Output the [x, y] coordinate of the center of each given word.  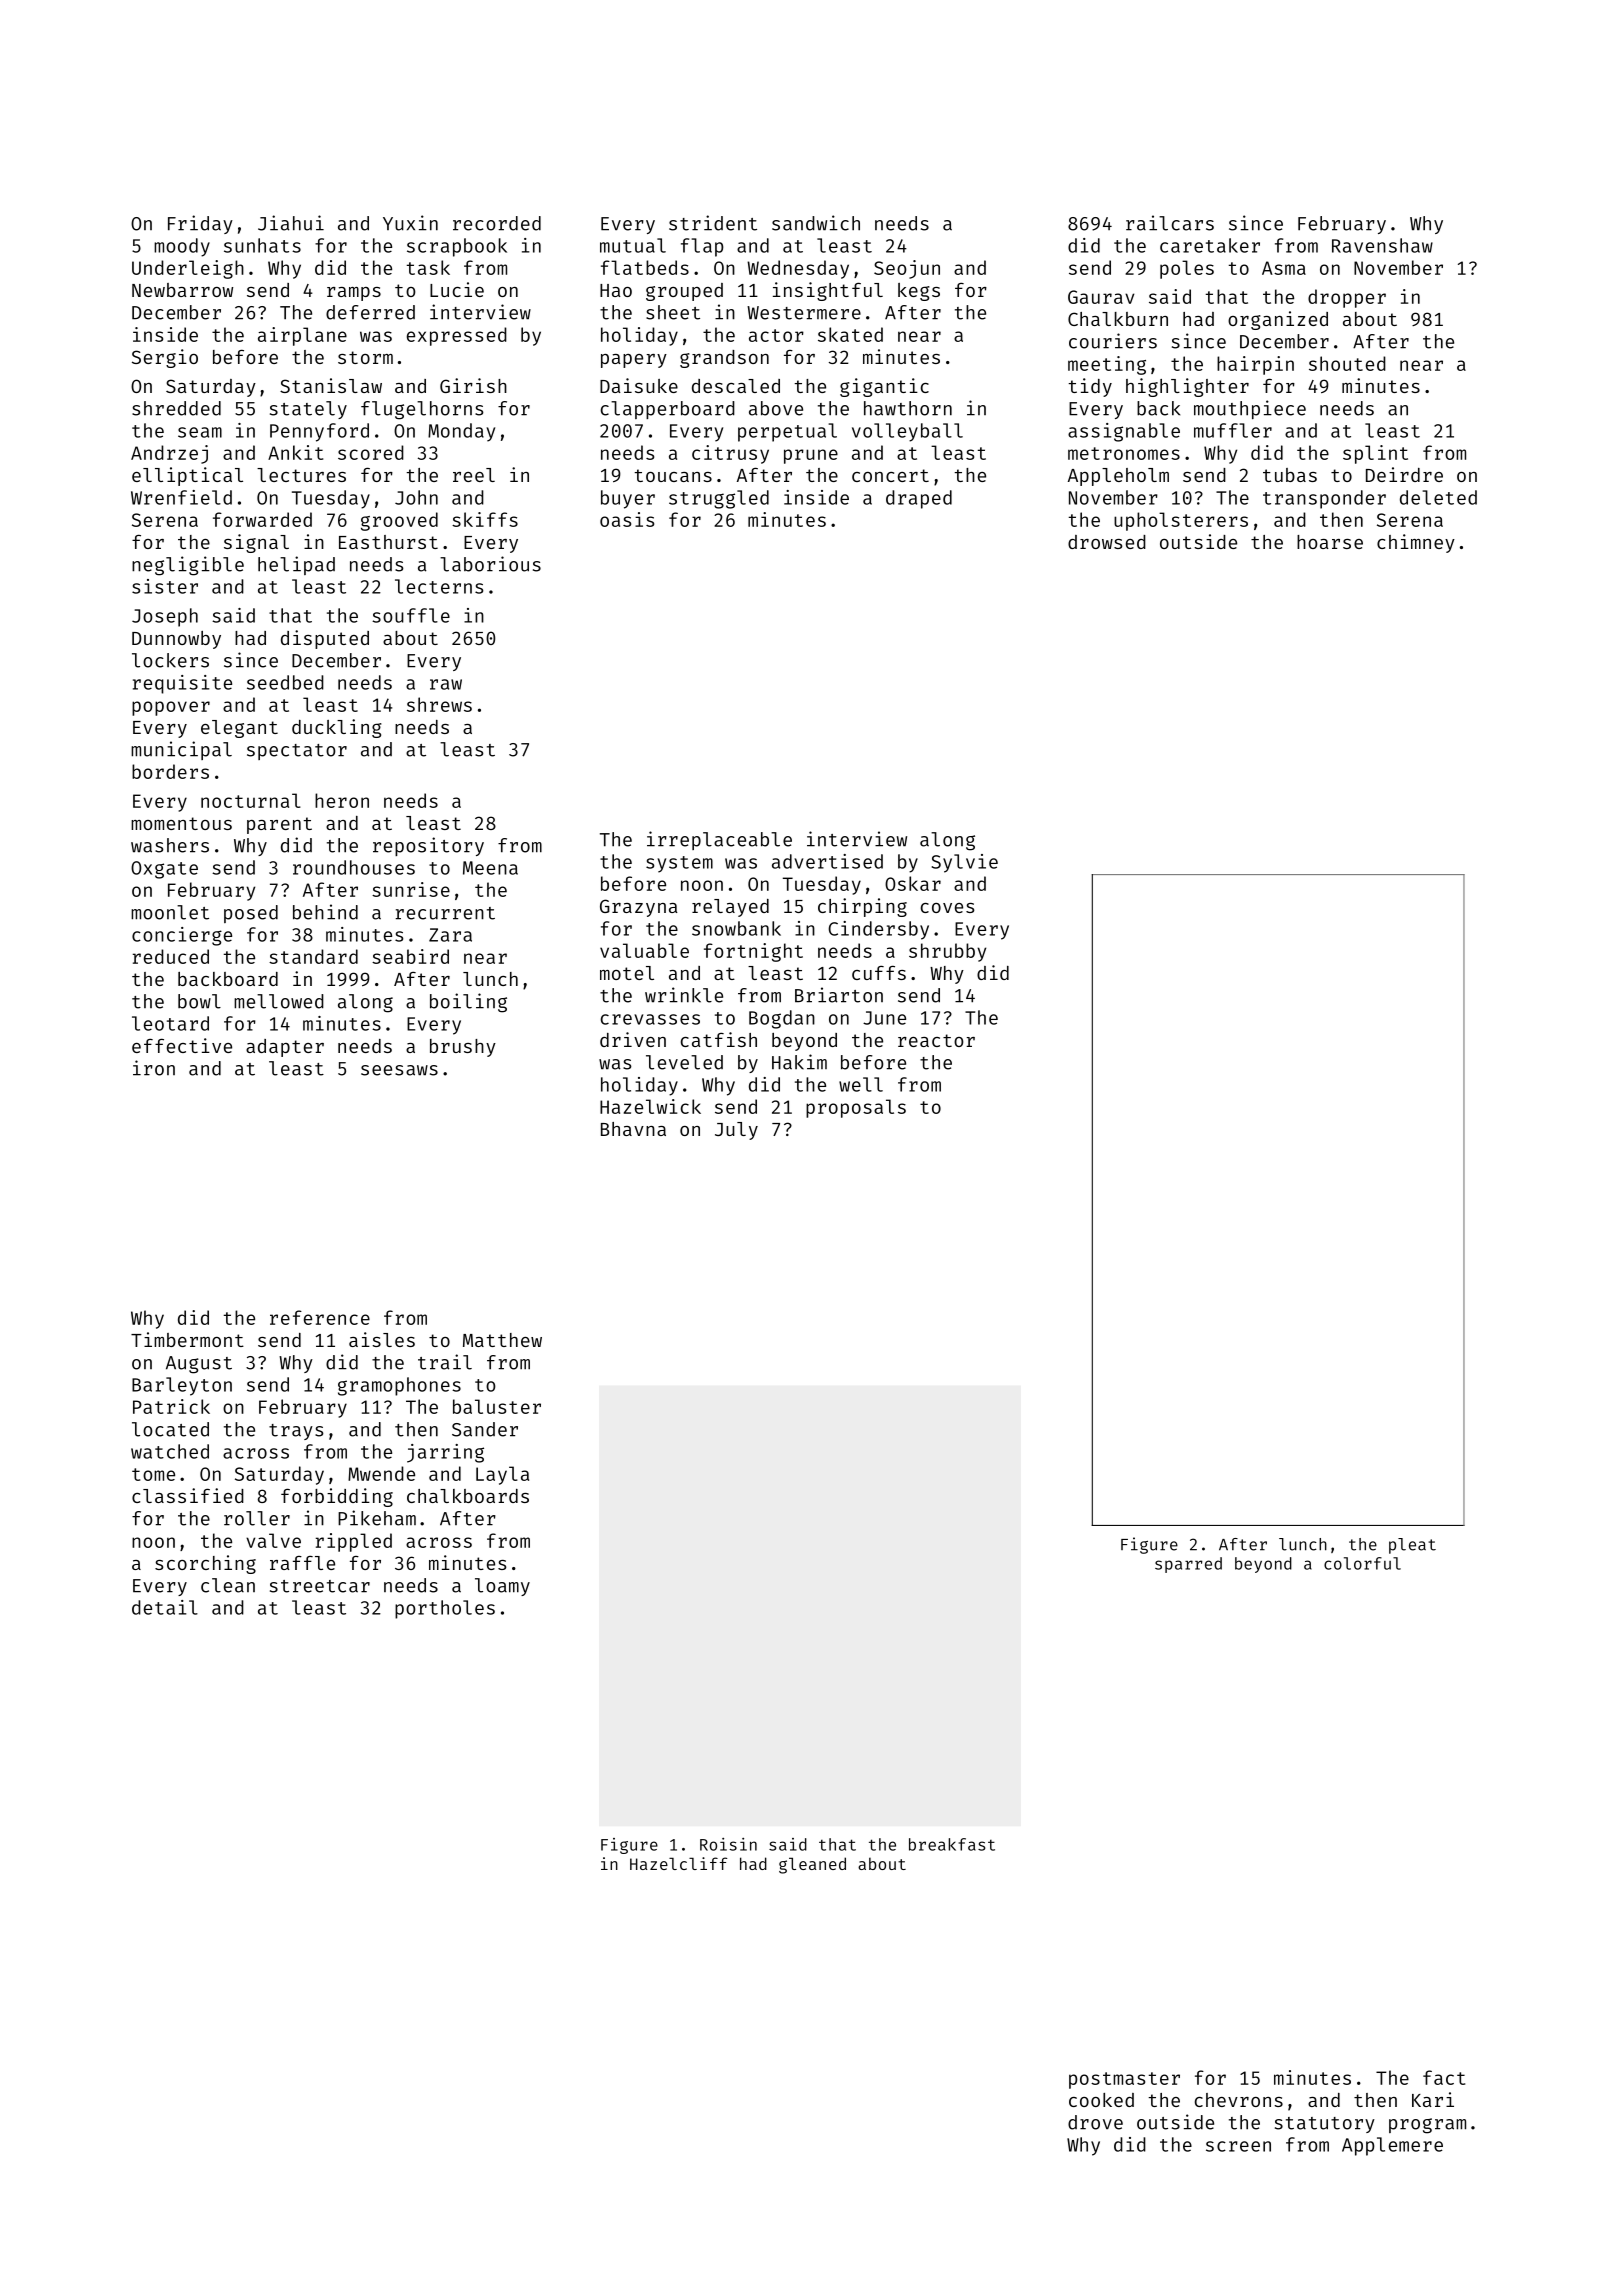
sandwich [816, 223]
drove [1095, 2122]
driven [633, 1039]
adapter [285, 1048]
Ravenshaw [1382, 245]
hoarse [1330, 542]
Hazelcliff [678, 1863]
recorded [497, 223]
